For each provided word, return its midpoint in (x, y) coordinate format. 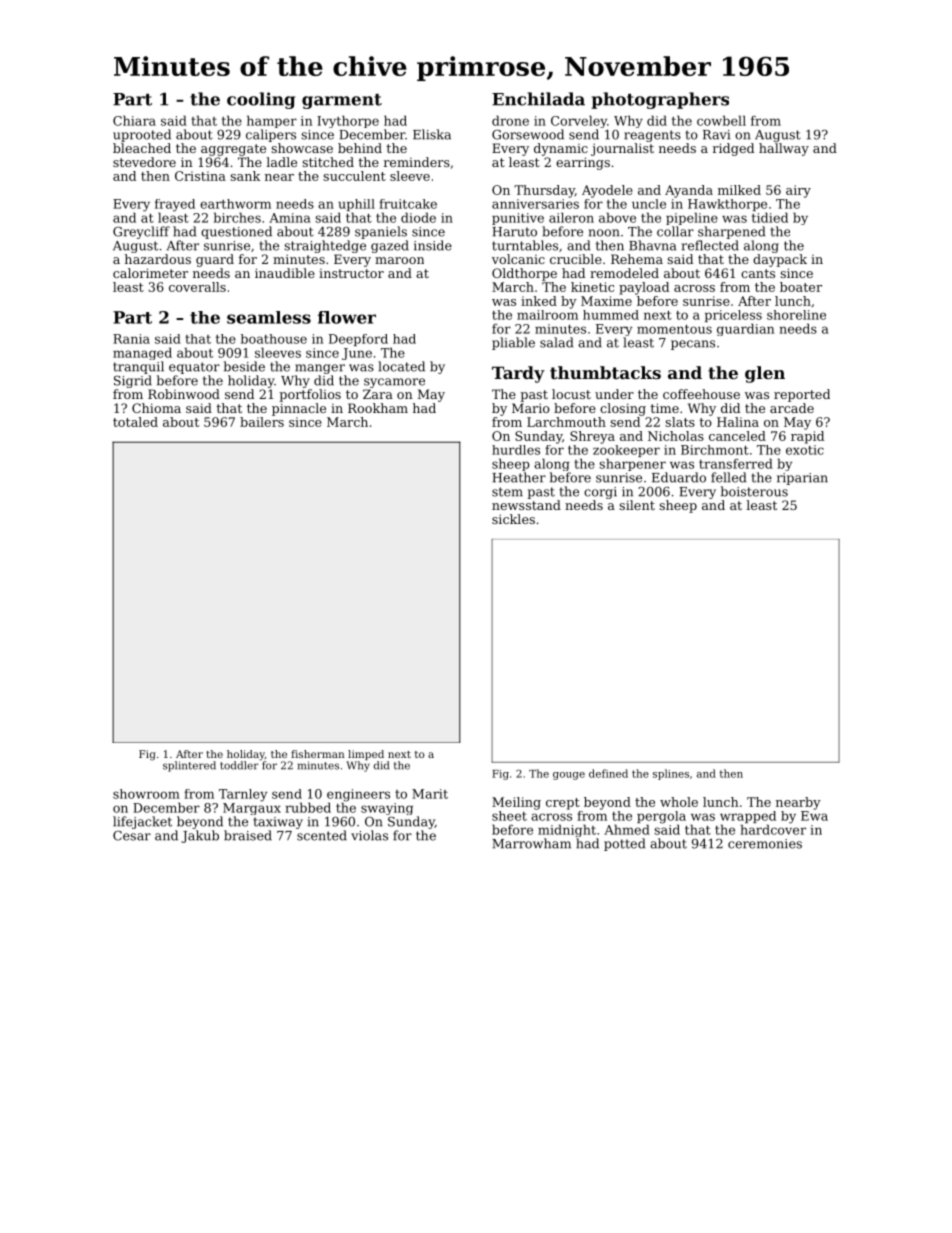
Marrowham (531, 843)
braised (248, 835)
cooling (261, 100)
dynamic (561, 149)
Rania (131, 339)
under (614, 394)
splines (671, 774)
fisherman (318, 754)
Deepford (358, 340)
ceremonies (765, 844)
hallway (784, 149)
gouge (569, 776)
